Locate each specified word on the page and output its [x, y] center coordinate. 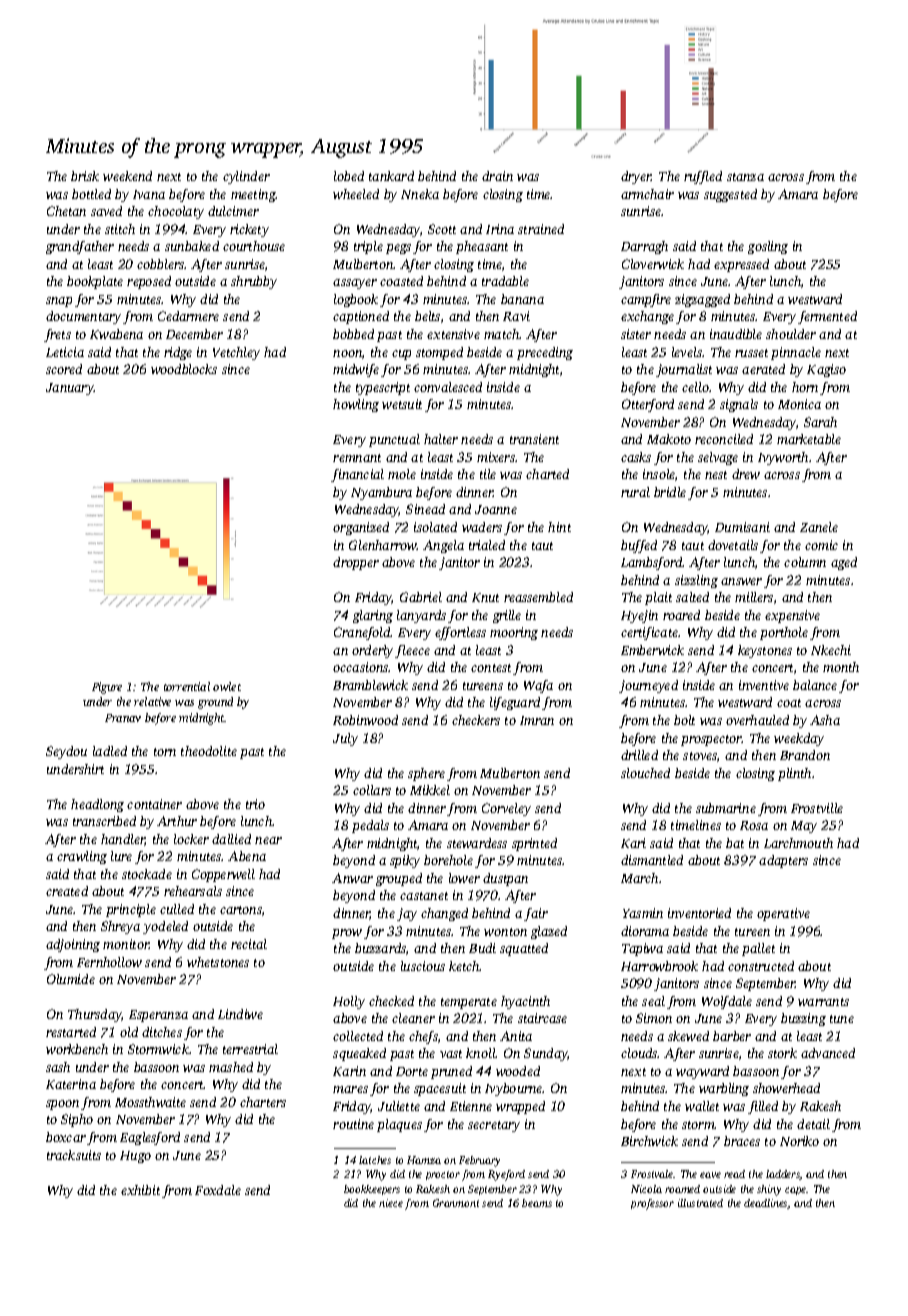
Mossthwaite [150, 1102]
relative [152, 701]
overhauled [757, 720]
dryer [636, 177]
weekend [127, 176]
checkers [476, 720]
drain [497, 176]
